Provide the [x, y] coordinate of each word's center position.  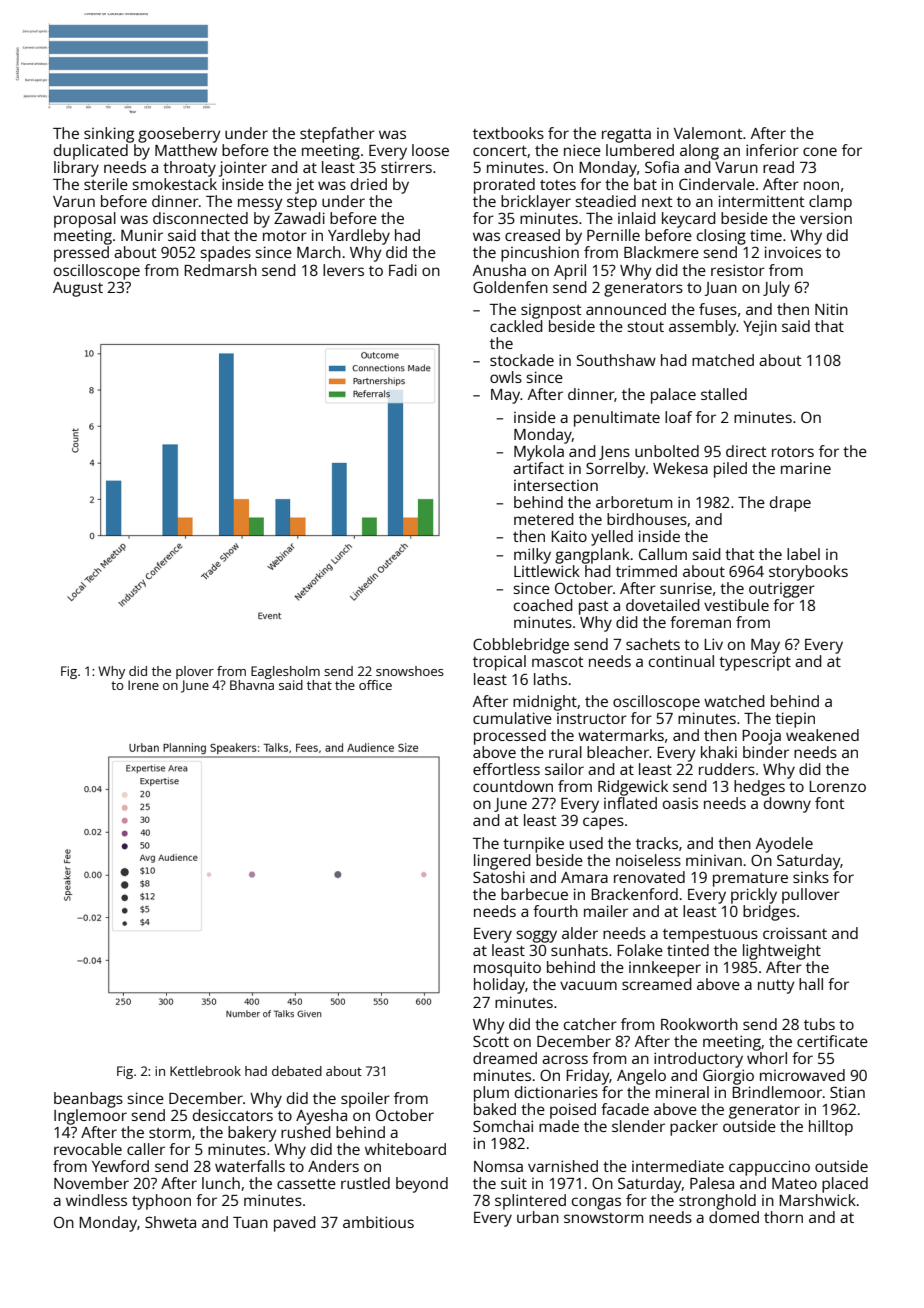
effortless [506, 769]
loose [430, 150]
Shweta [170, 1222]
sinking [109, 135]
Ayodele [784, 845]
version [826, 218]
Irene [143, 685]
